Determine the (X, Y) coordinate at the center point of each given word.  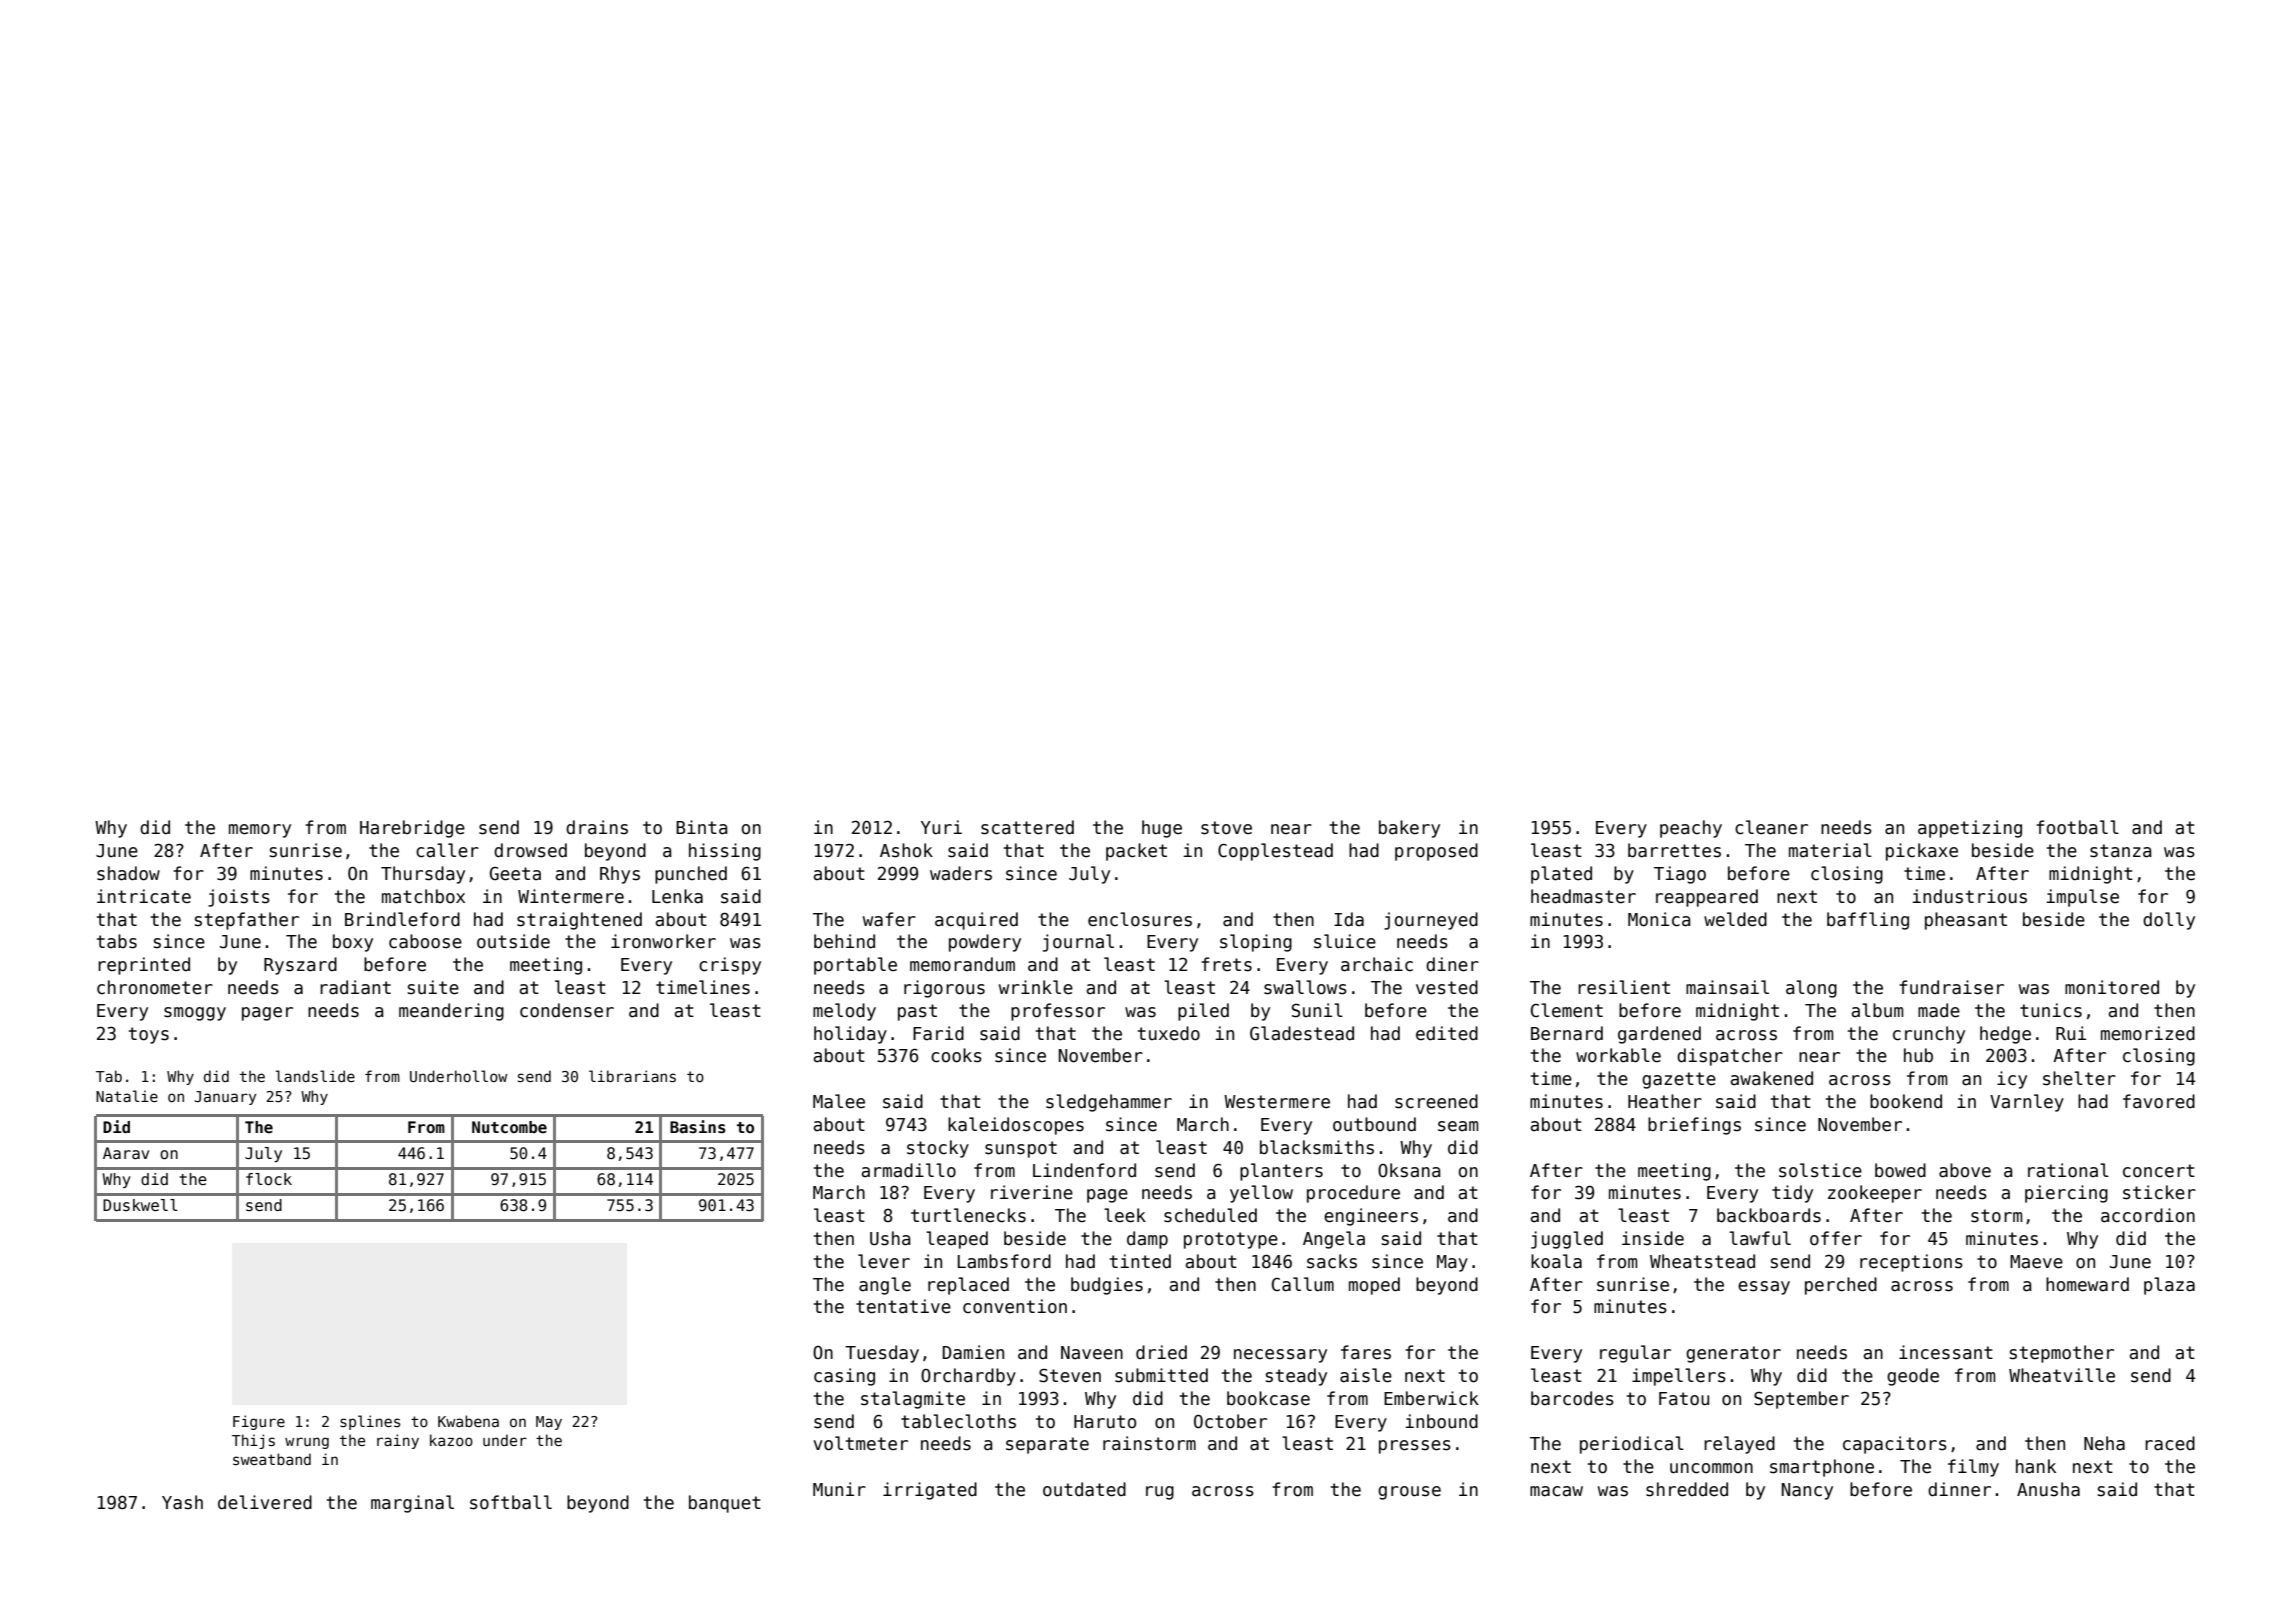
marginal (412, 1504)
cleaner (1771, 827)
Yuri (941, 827)
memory (260, 831)
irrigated (930, 1491)
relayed (1739, 1445)
